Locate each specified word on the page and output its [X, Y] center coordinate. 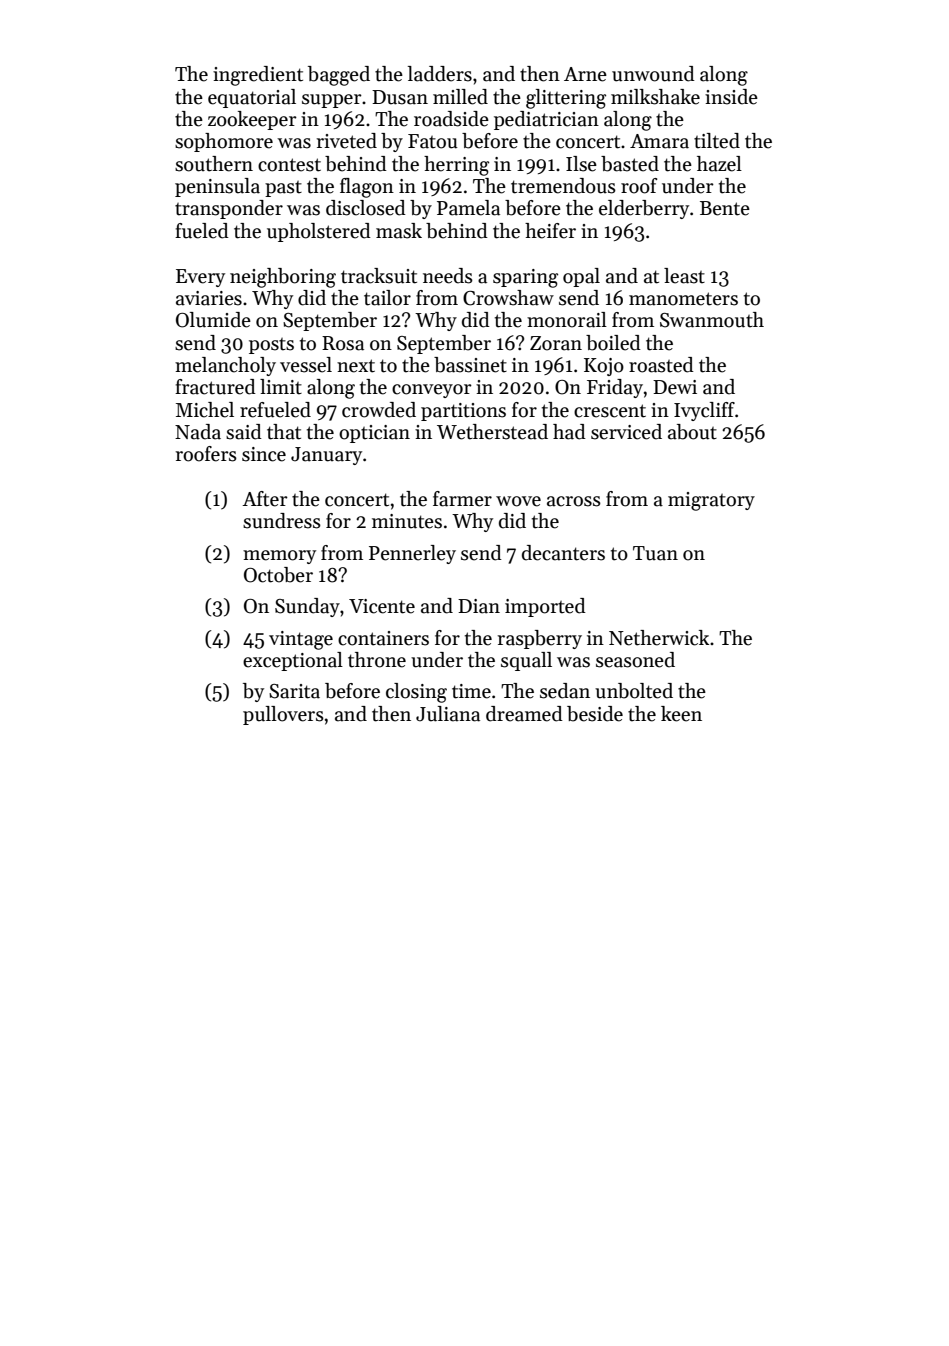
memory [279, 557]
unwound [653, 74]
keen [681, 714]
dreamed [524, 714]
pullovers [283, 715]
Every [200, 278]
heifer [550, 231]
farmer [462, 499]
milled [460, 97]
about [692, 432]
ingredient [258, 76]
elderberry [644, 209]
